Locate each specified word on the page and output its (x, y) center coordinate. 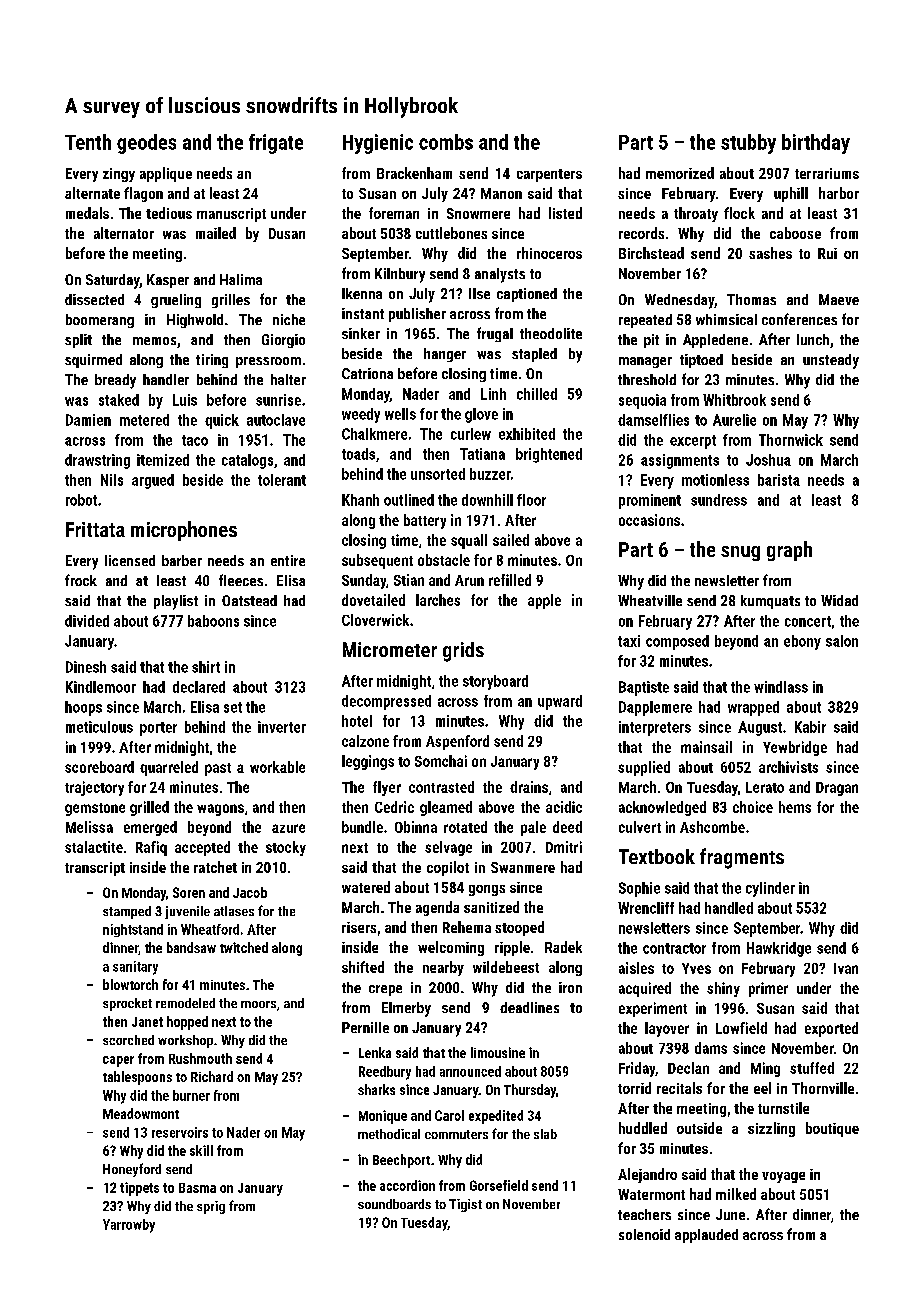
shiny (723, 989)
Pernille (365, 1027)
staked (119, 400)
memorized (680, 173)
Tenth (88, 142)
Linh (493, 394)
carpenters (549, 175)
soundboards (394, 1204)
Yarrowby (129, 1226)
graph (789, 551)
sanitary (135, 968)
